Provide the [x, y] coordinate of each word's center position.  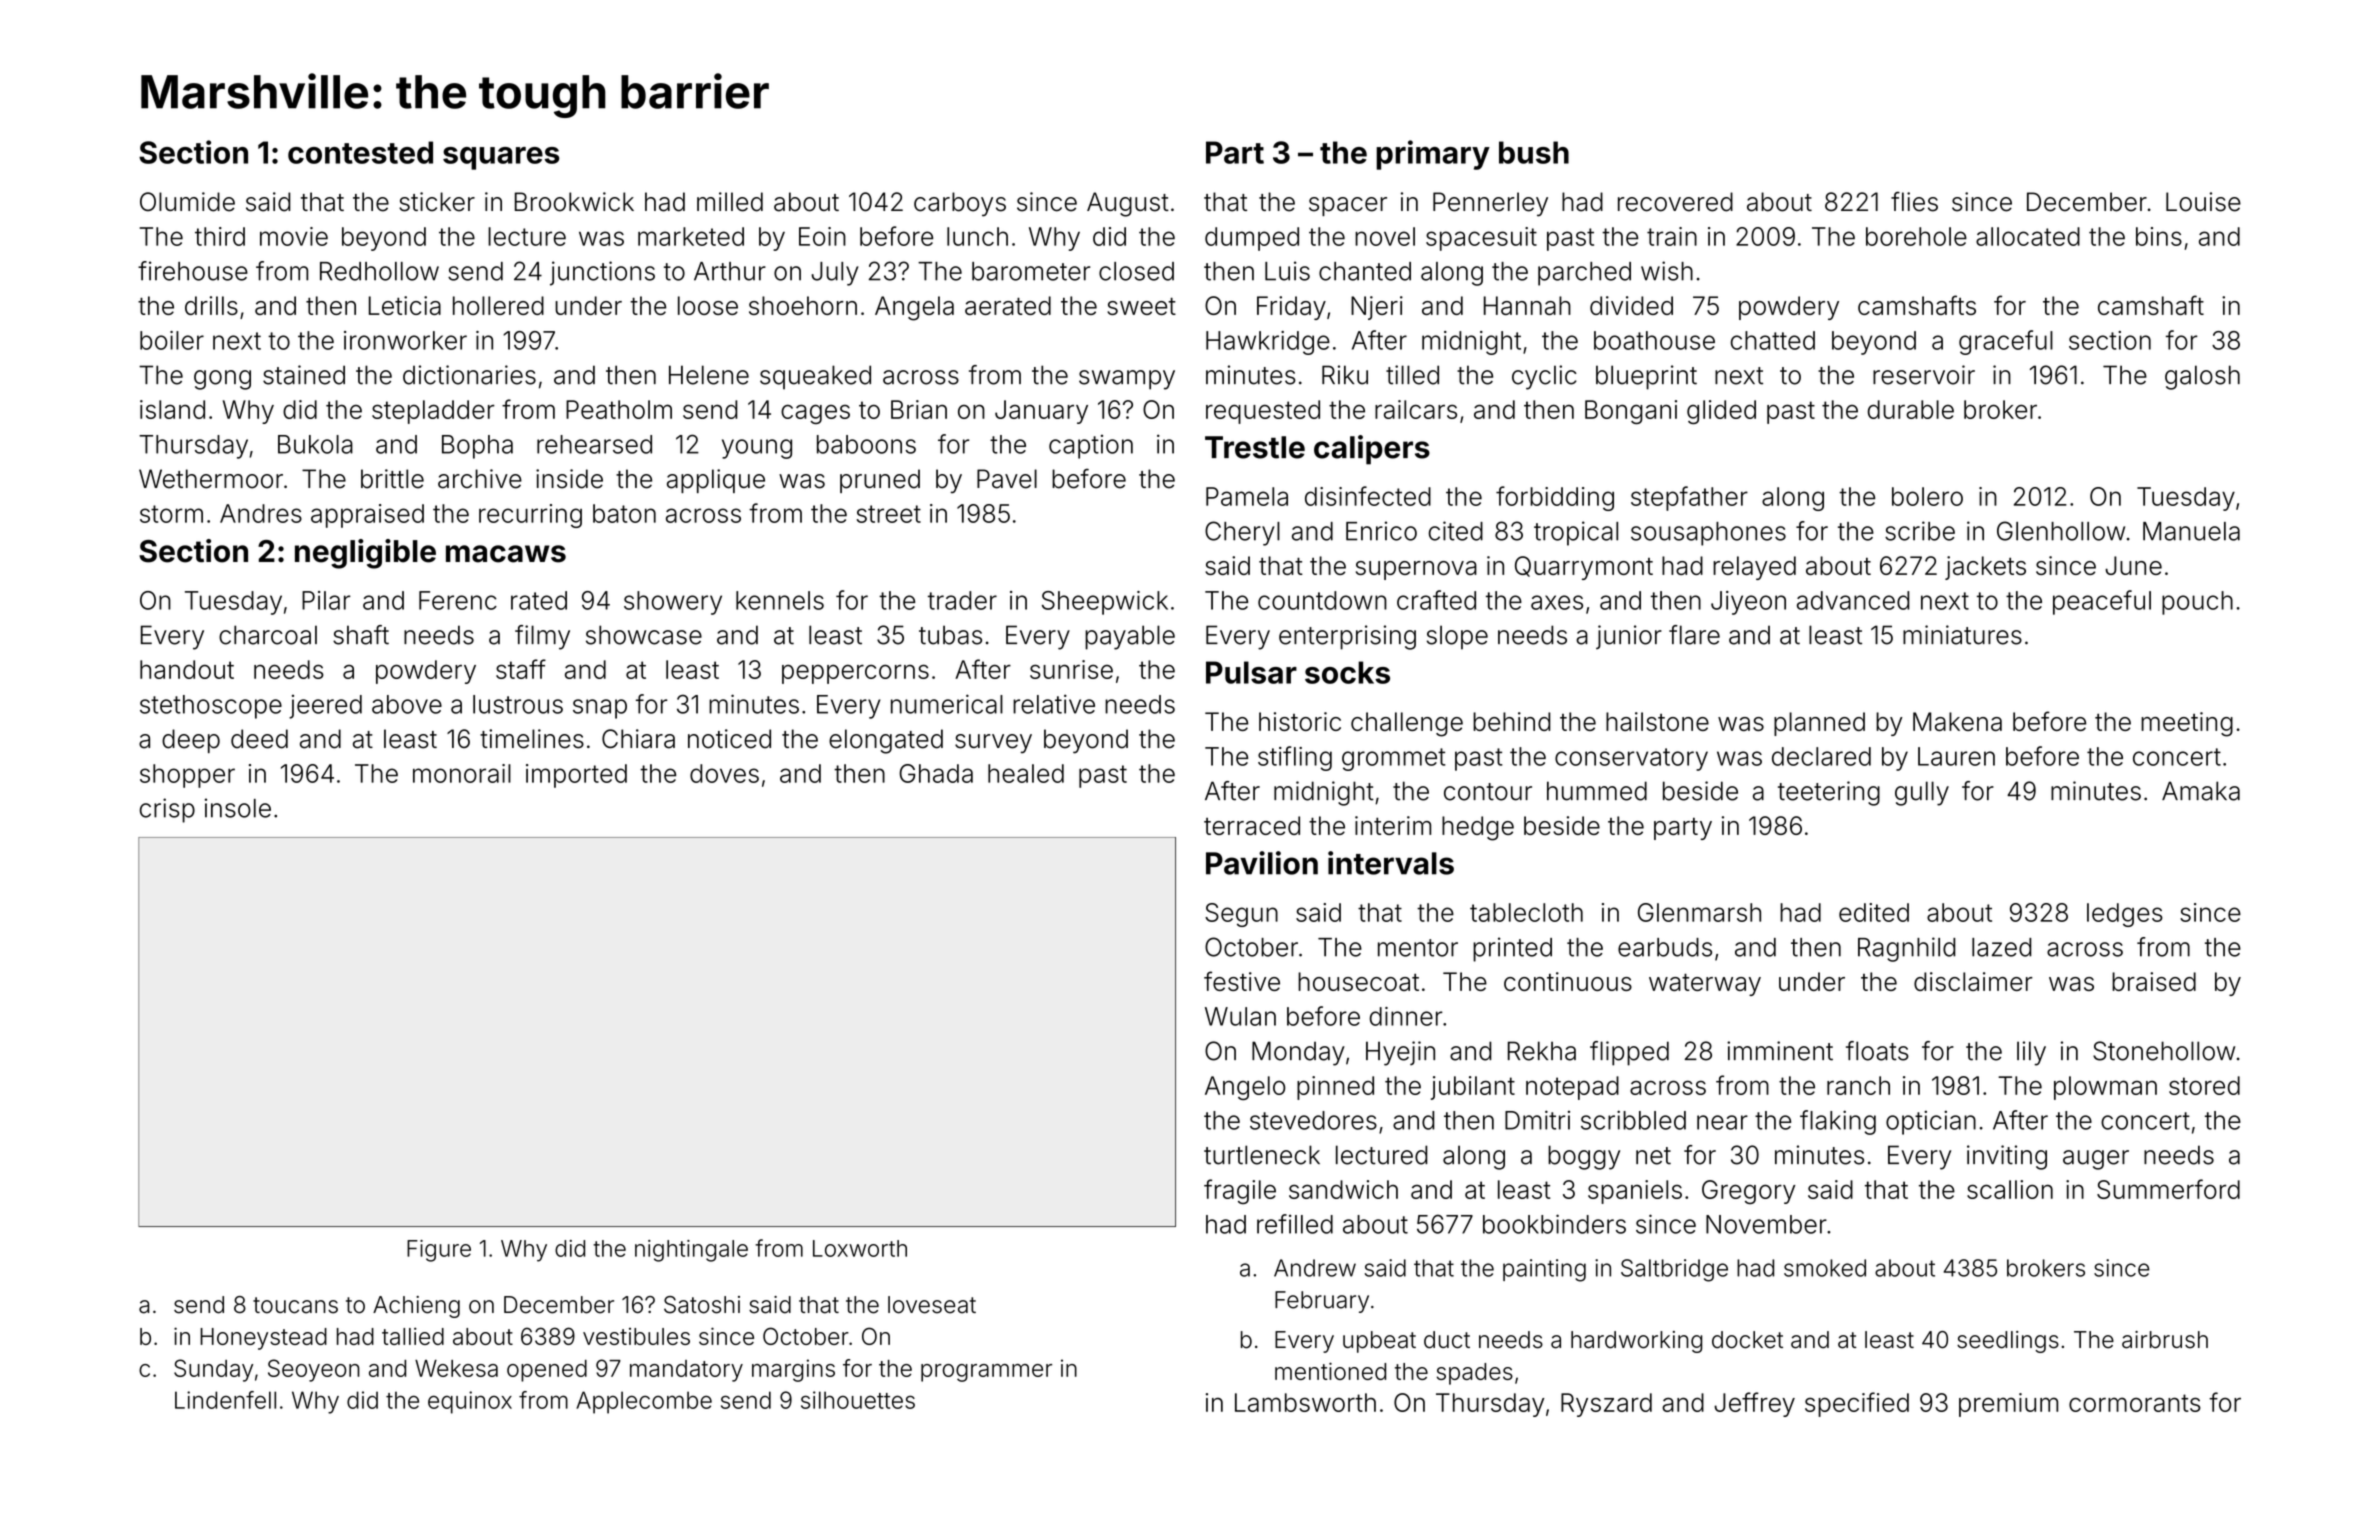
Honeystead [263, 1339]
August [1128, 204]
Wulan [1240, 1016]
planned [1819, 724]
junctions [602, 273]
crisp [167, 810]
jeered [325, 707]
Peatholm [619, 409]
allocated [2028, 236]
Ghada [936, 773]
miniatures [1962, 635]
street [889, 514]
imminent [1780, 1051]
